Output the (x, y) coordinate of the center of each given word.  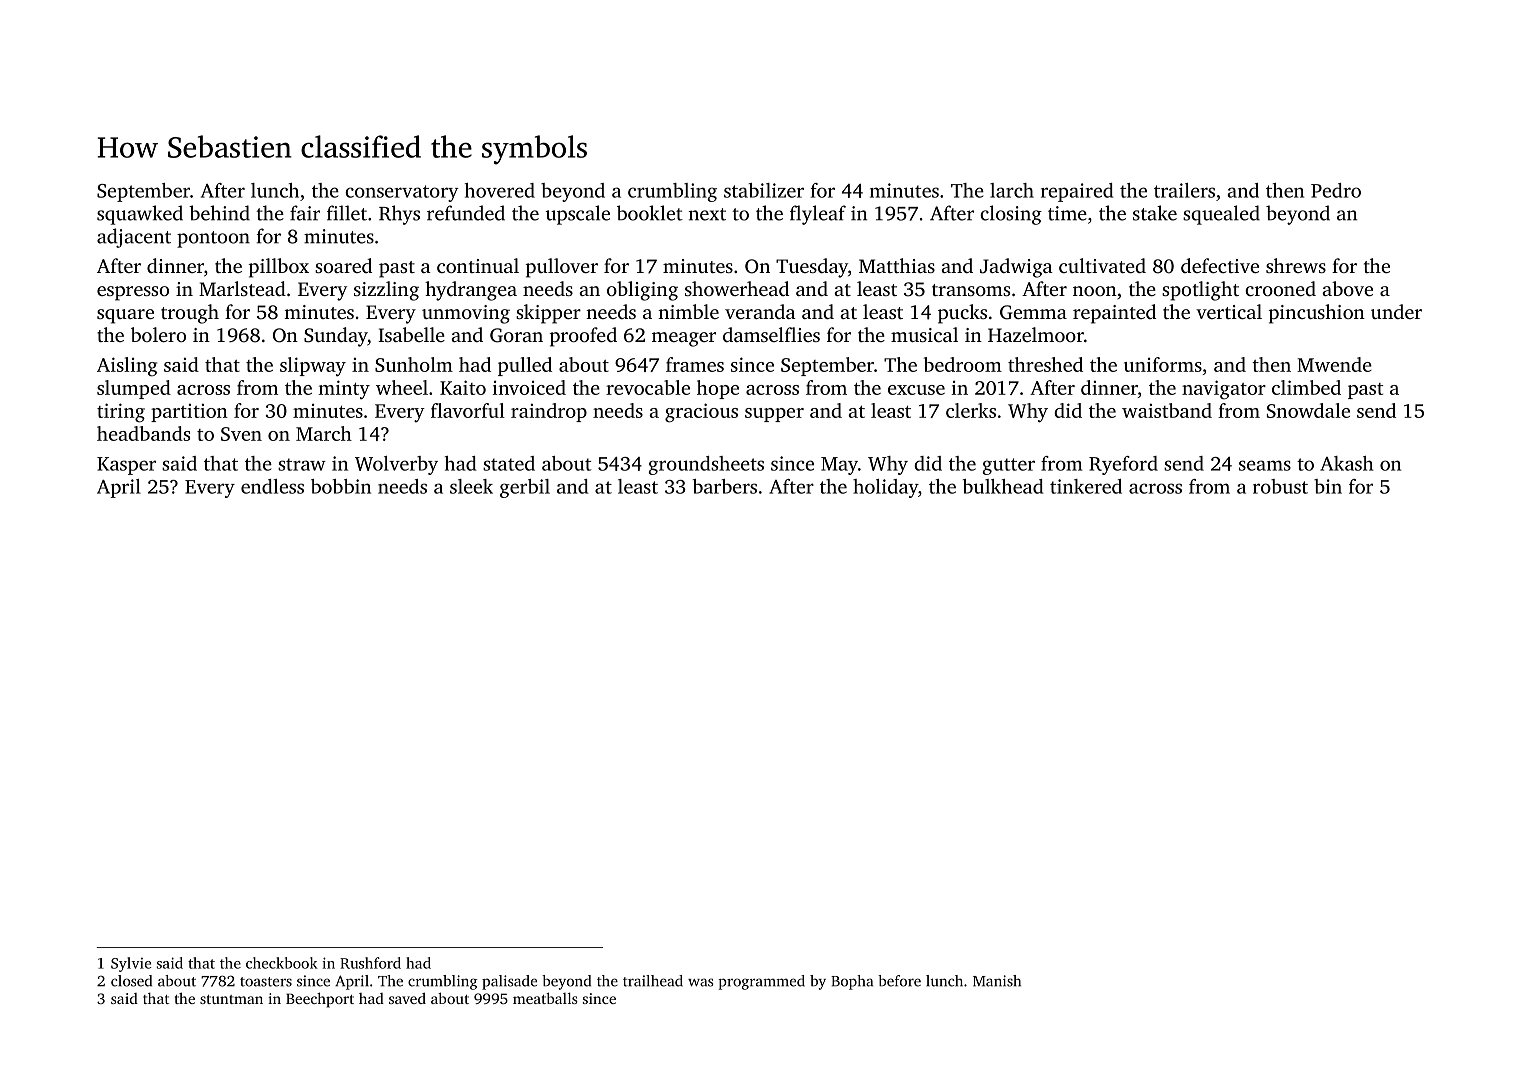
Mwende (1334, 364)
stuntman (231, 999)
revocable (648, 387)
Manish (997, 981)
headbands (143, 433)
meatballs (545, 998)
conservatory (402, 193)
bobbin (341, 486)
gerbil (525, 488)
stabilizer (764, 190)
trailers (1184, 190)
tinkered (1086, 486)
